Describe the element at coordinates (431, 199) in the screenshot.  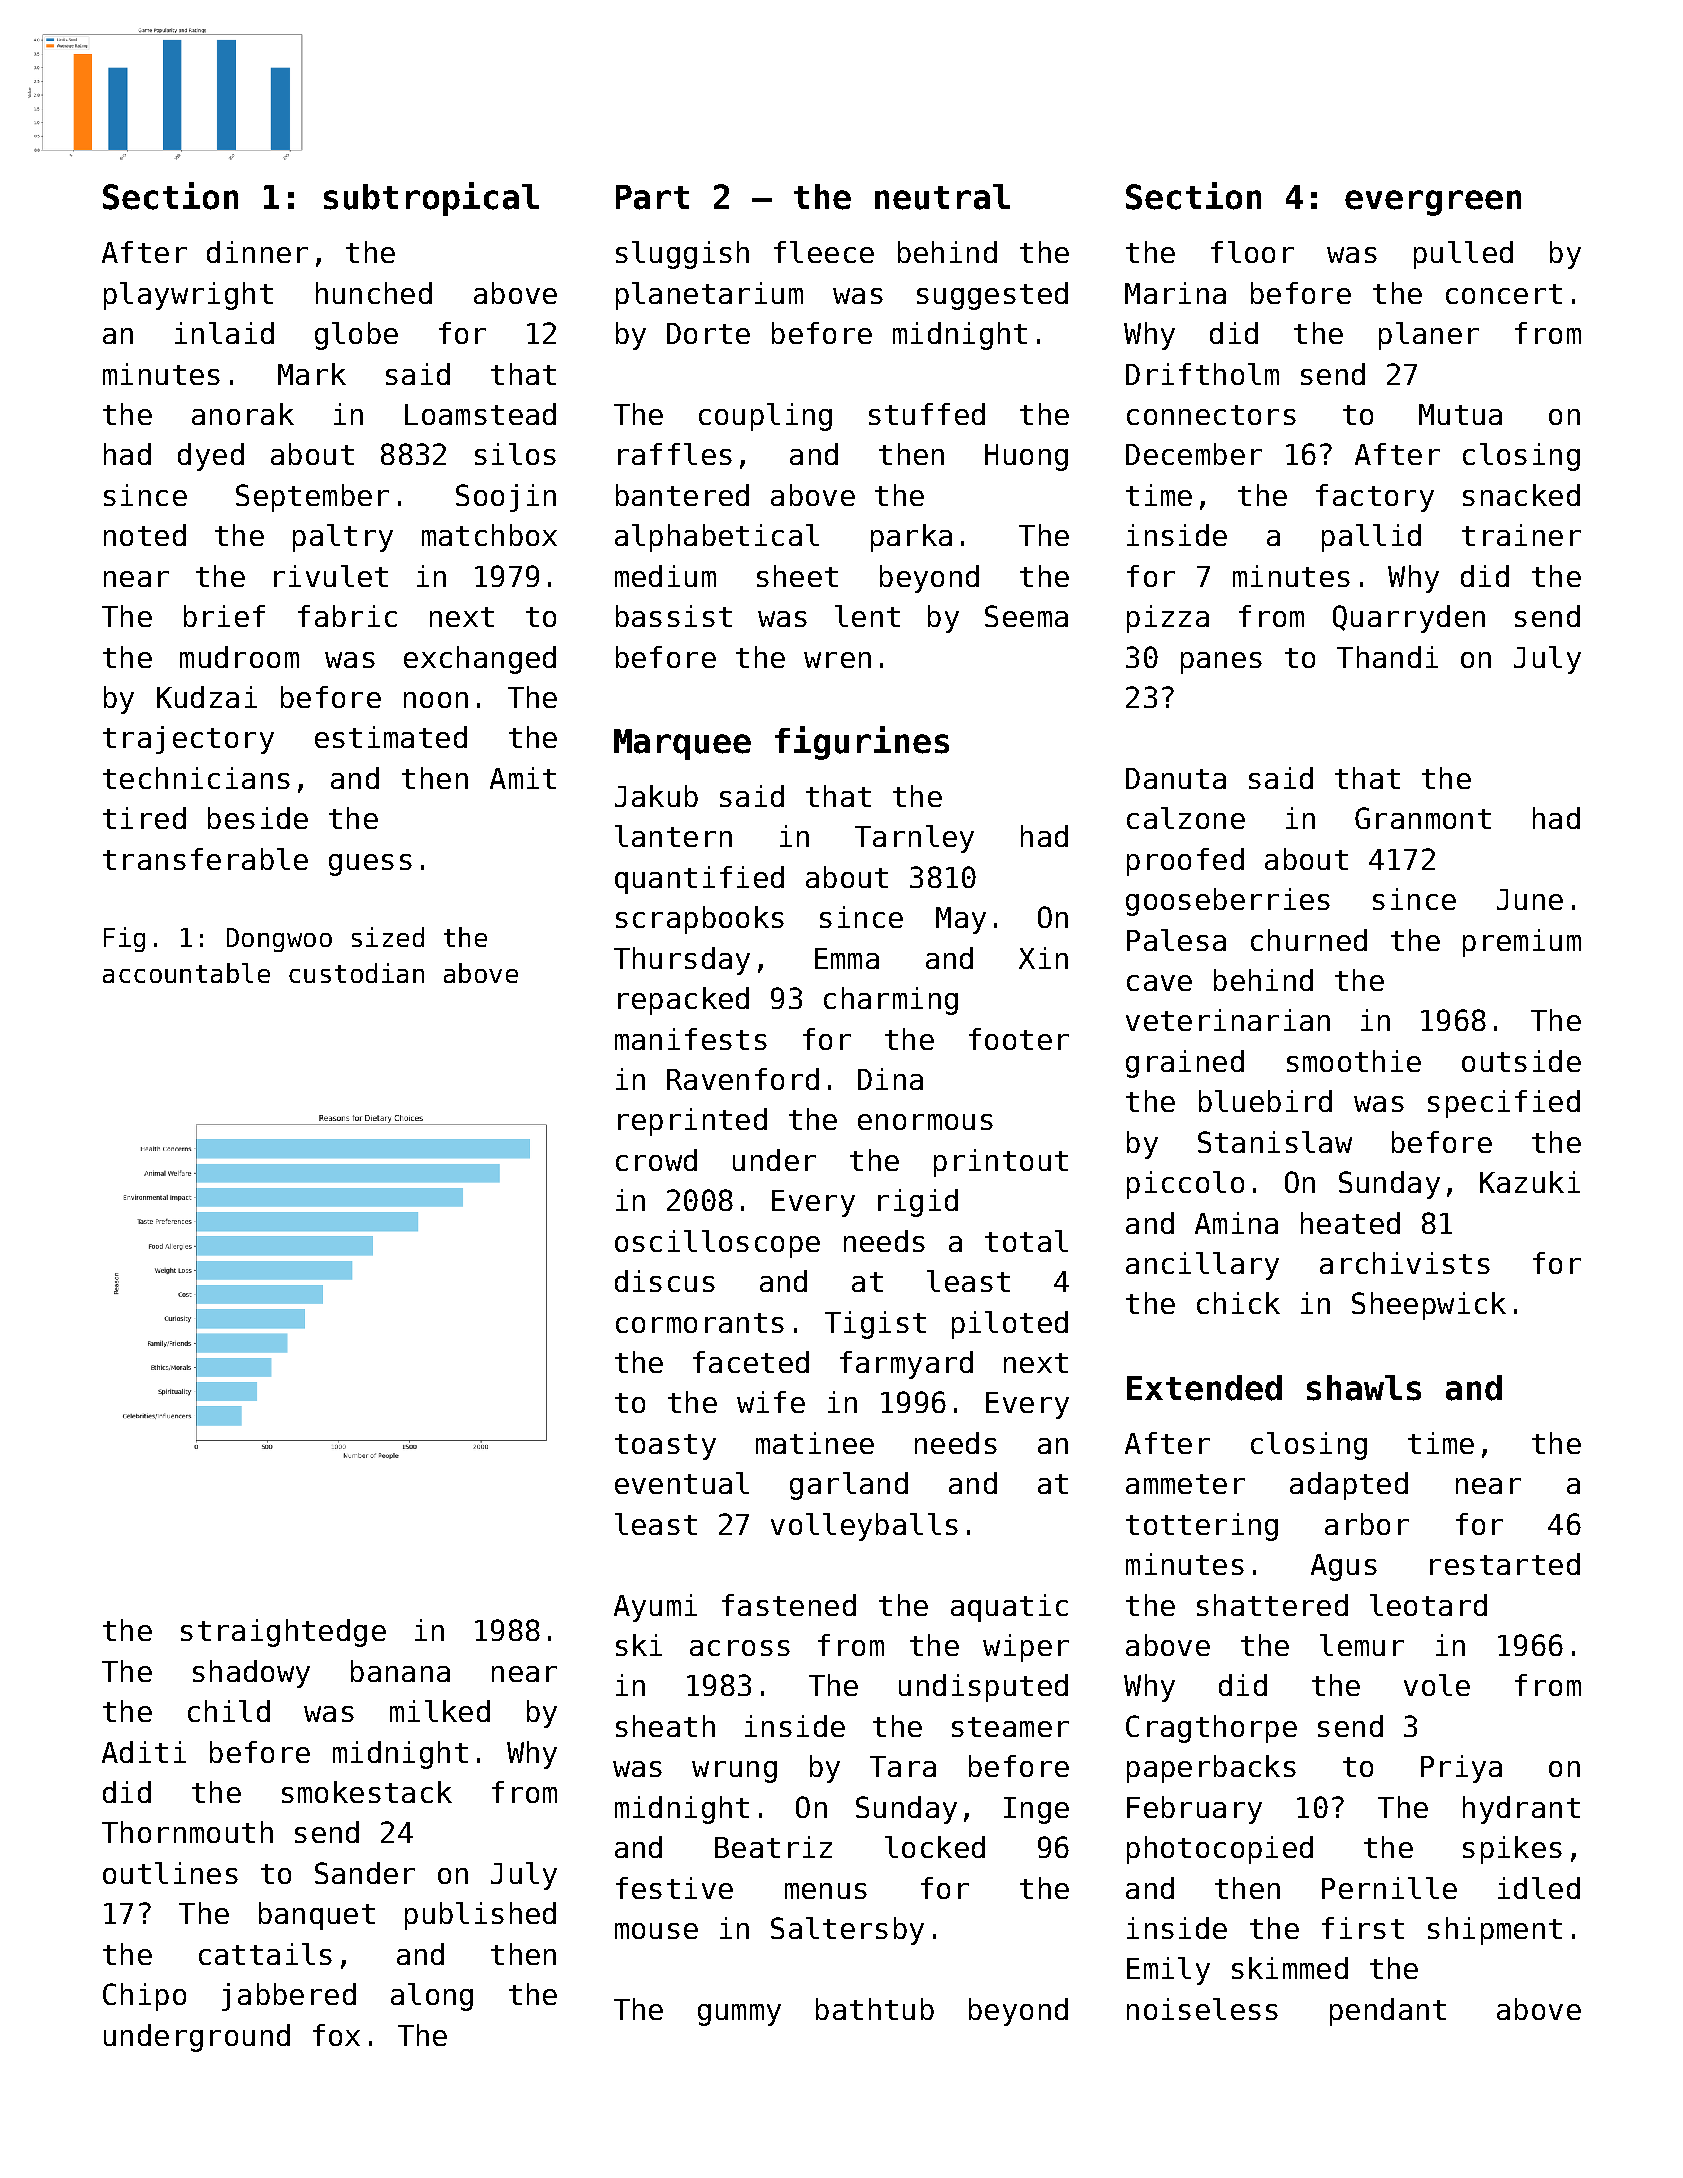
I see `subtropical` at that location.
